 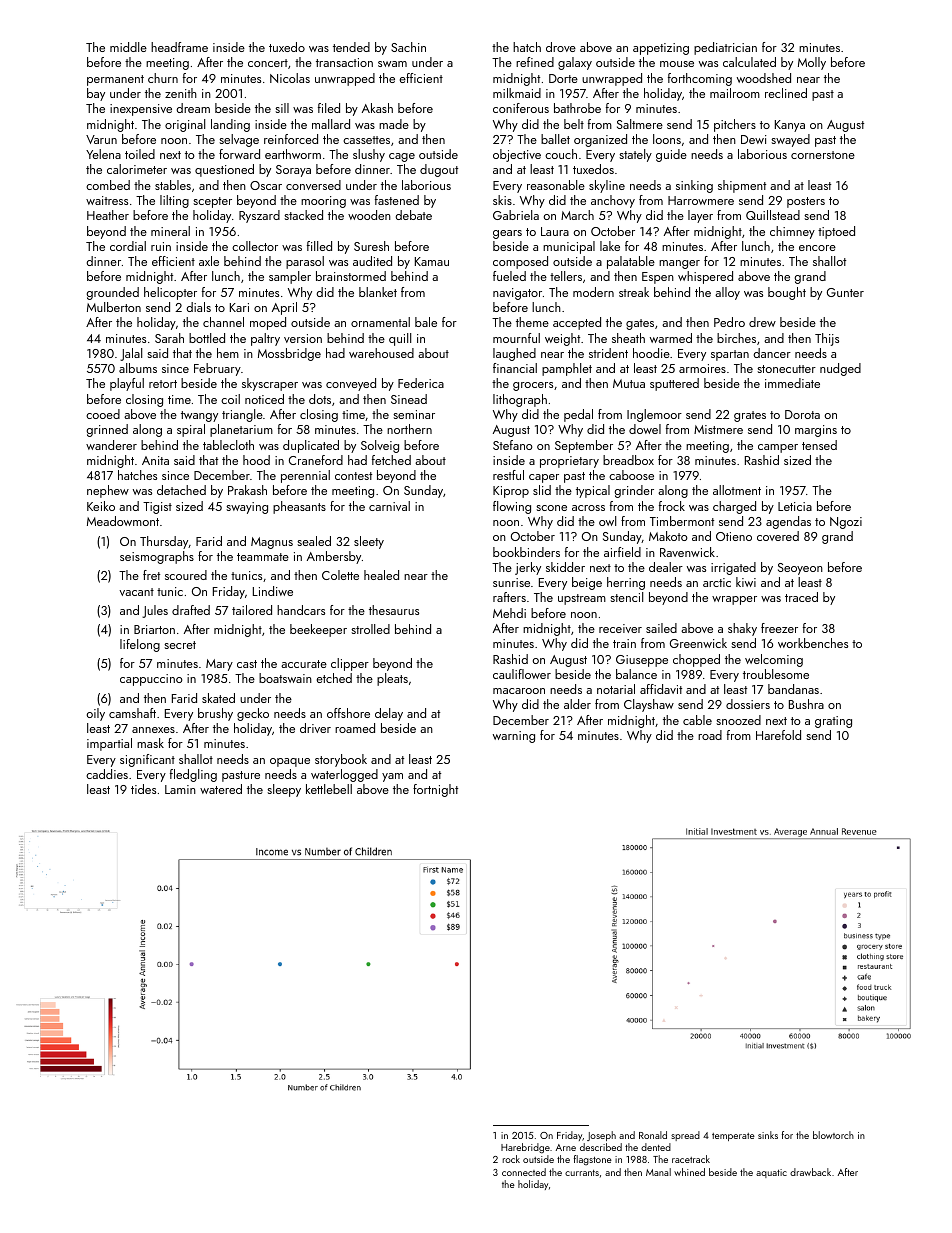 What do you see at coordinates (823, 155) in the screenshot?
I see `cornerstone` at bounding box center [823, 155].
